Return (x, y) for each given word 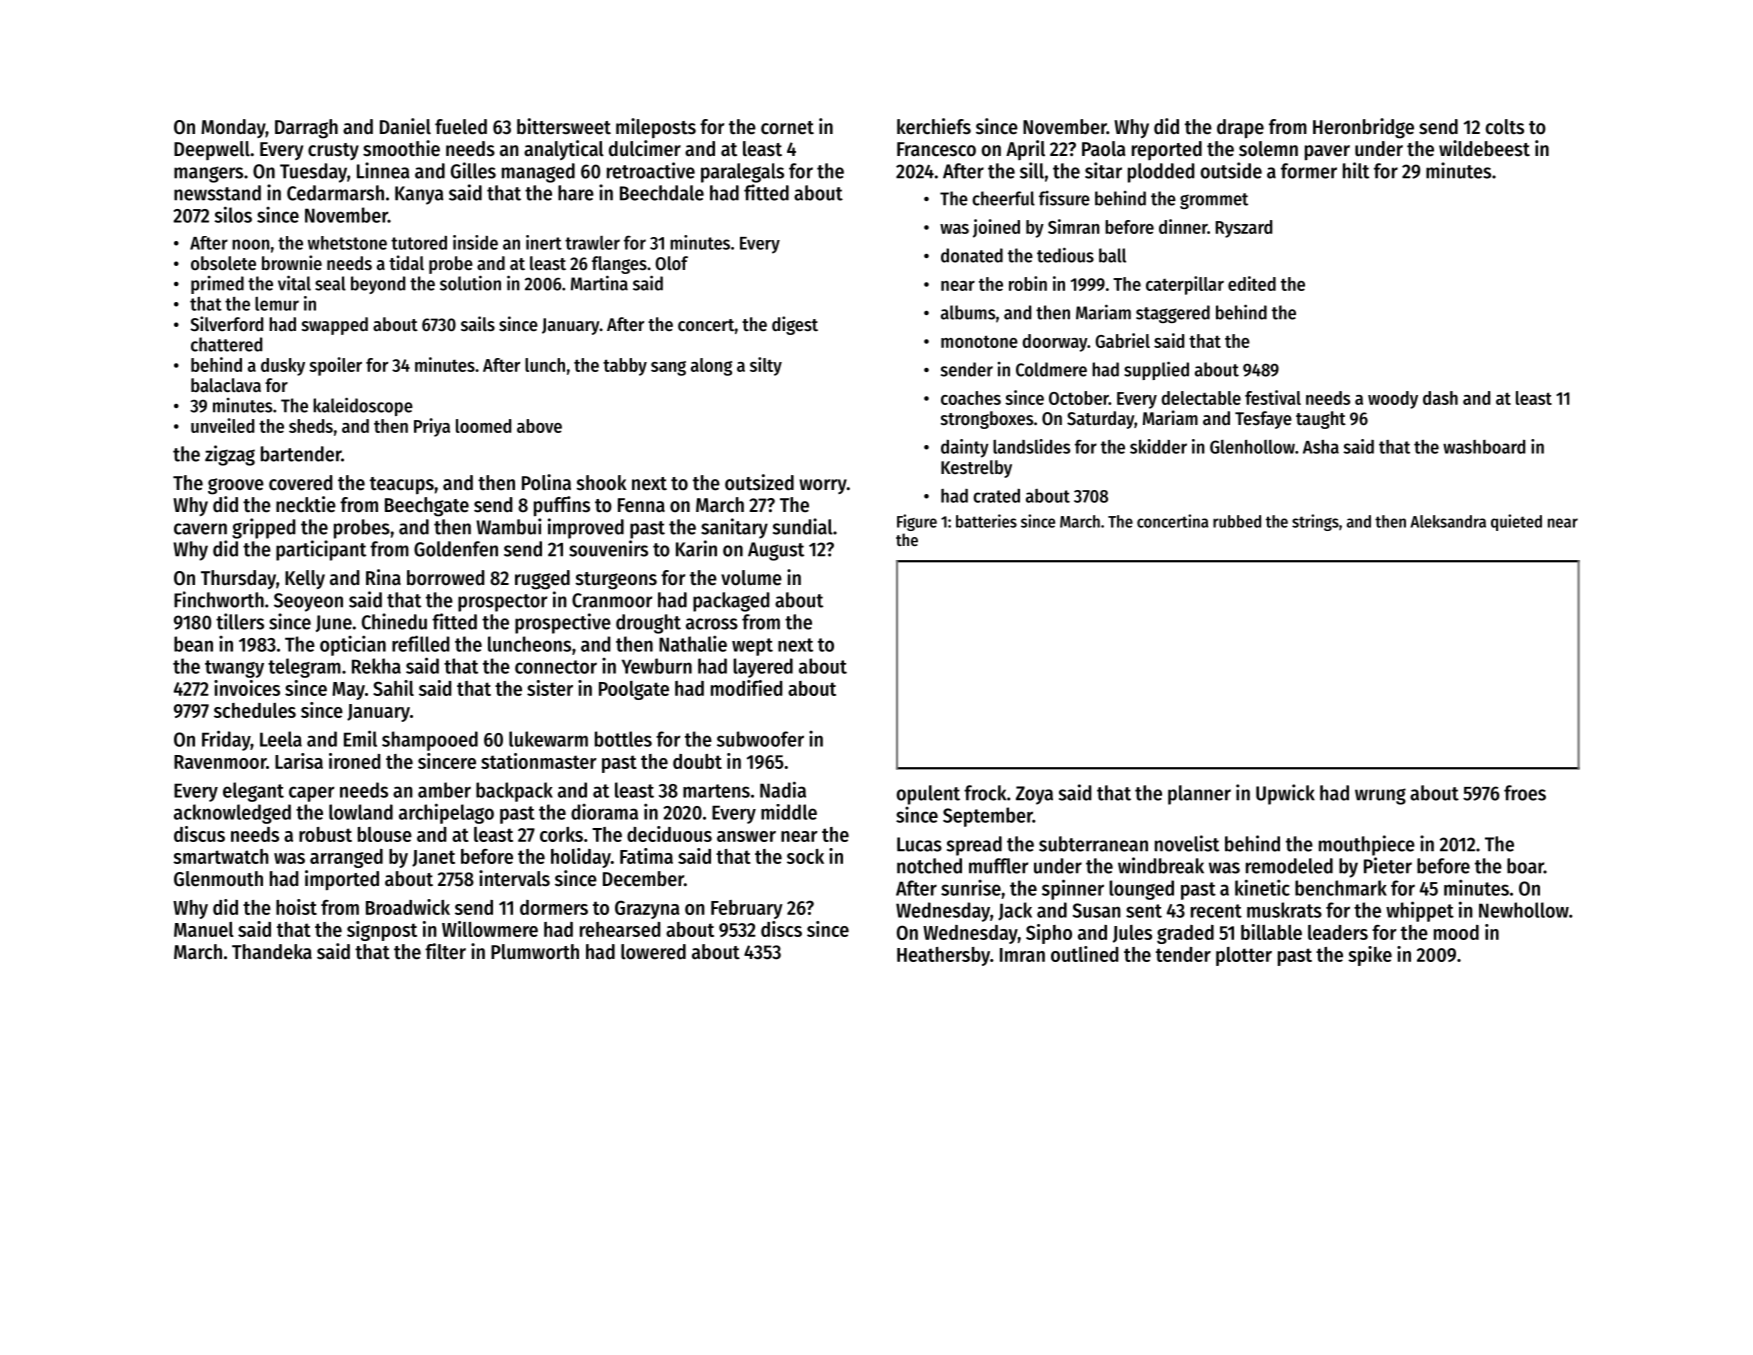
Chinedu (394, 621)
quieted (1516, 522)
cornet (787, 128)
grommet (1214, 201)
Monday (233, 128)
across (712, 624)
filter (445, 951)
